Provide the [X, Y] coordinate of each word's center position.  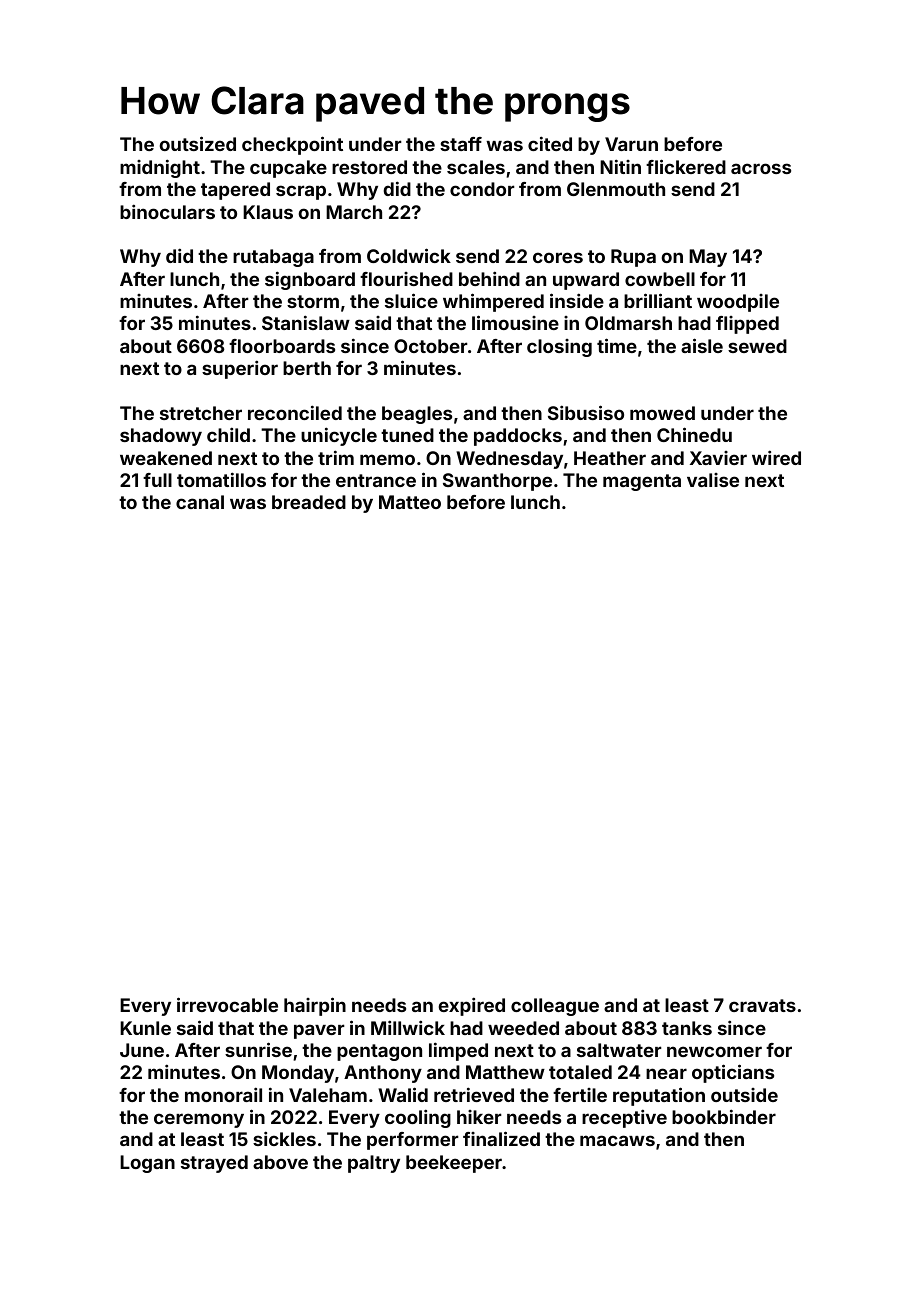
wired [776, 457]
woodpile [738, 303]
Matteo [410, 502]
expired [472, 1006]
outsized [198, 143]
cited [550, 143]
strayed [214, 1164]
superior [240, 369]
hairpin [315, 1006]
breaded [309, 502]
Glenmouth [616, 189]
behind [489, 278]
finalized [501, 1138]
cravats [762, 1005]
